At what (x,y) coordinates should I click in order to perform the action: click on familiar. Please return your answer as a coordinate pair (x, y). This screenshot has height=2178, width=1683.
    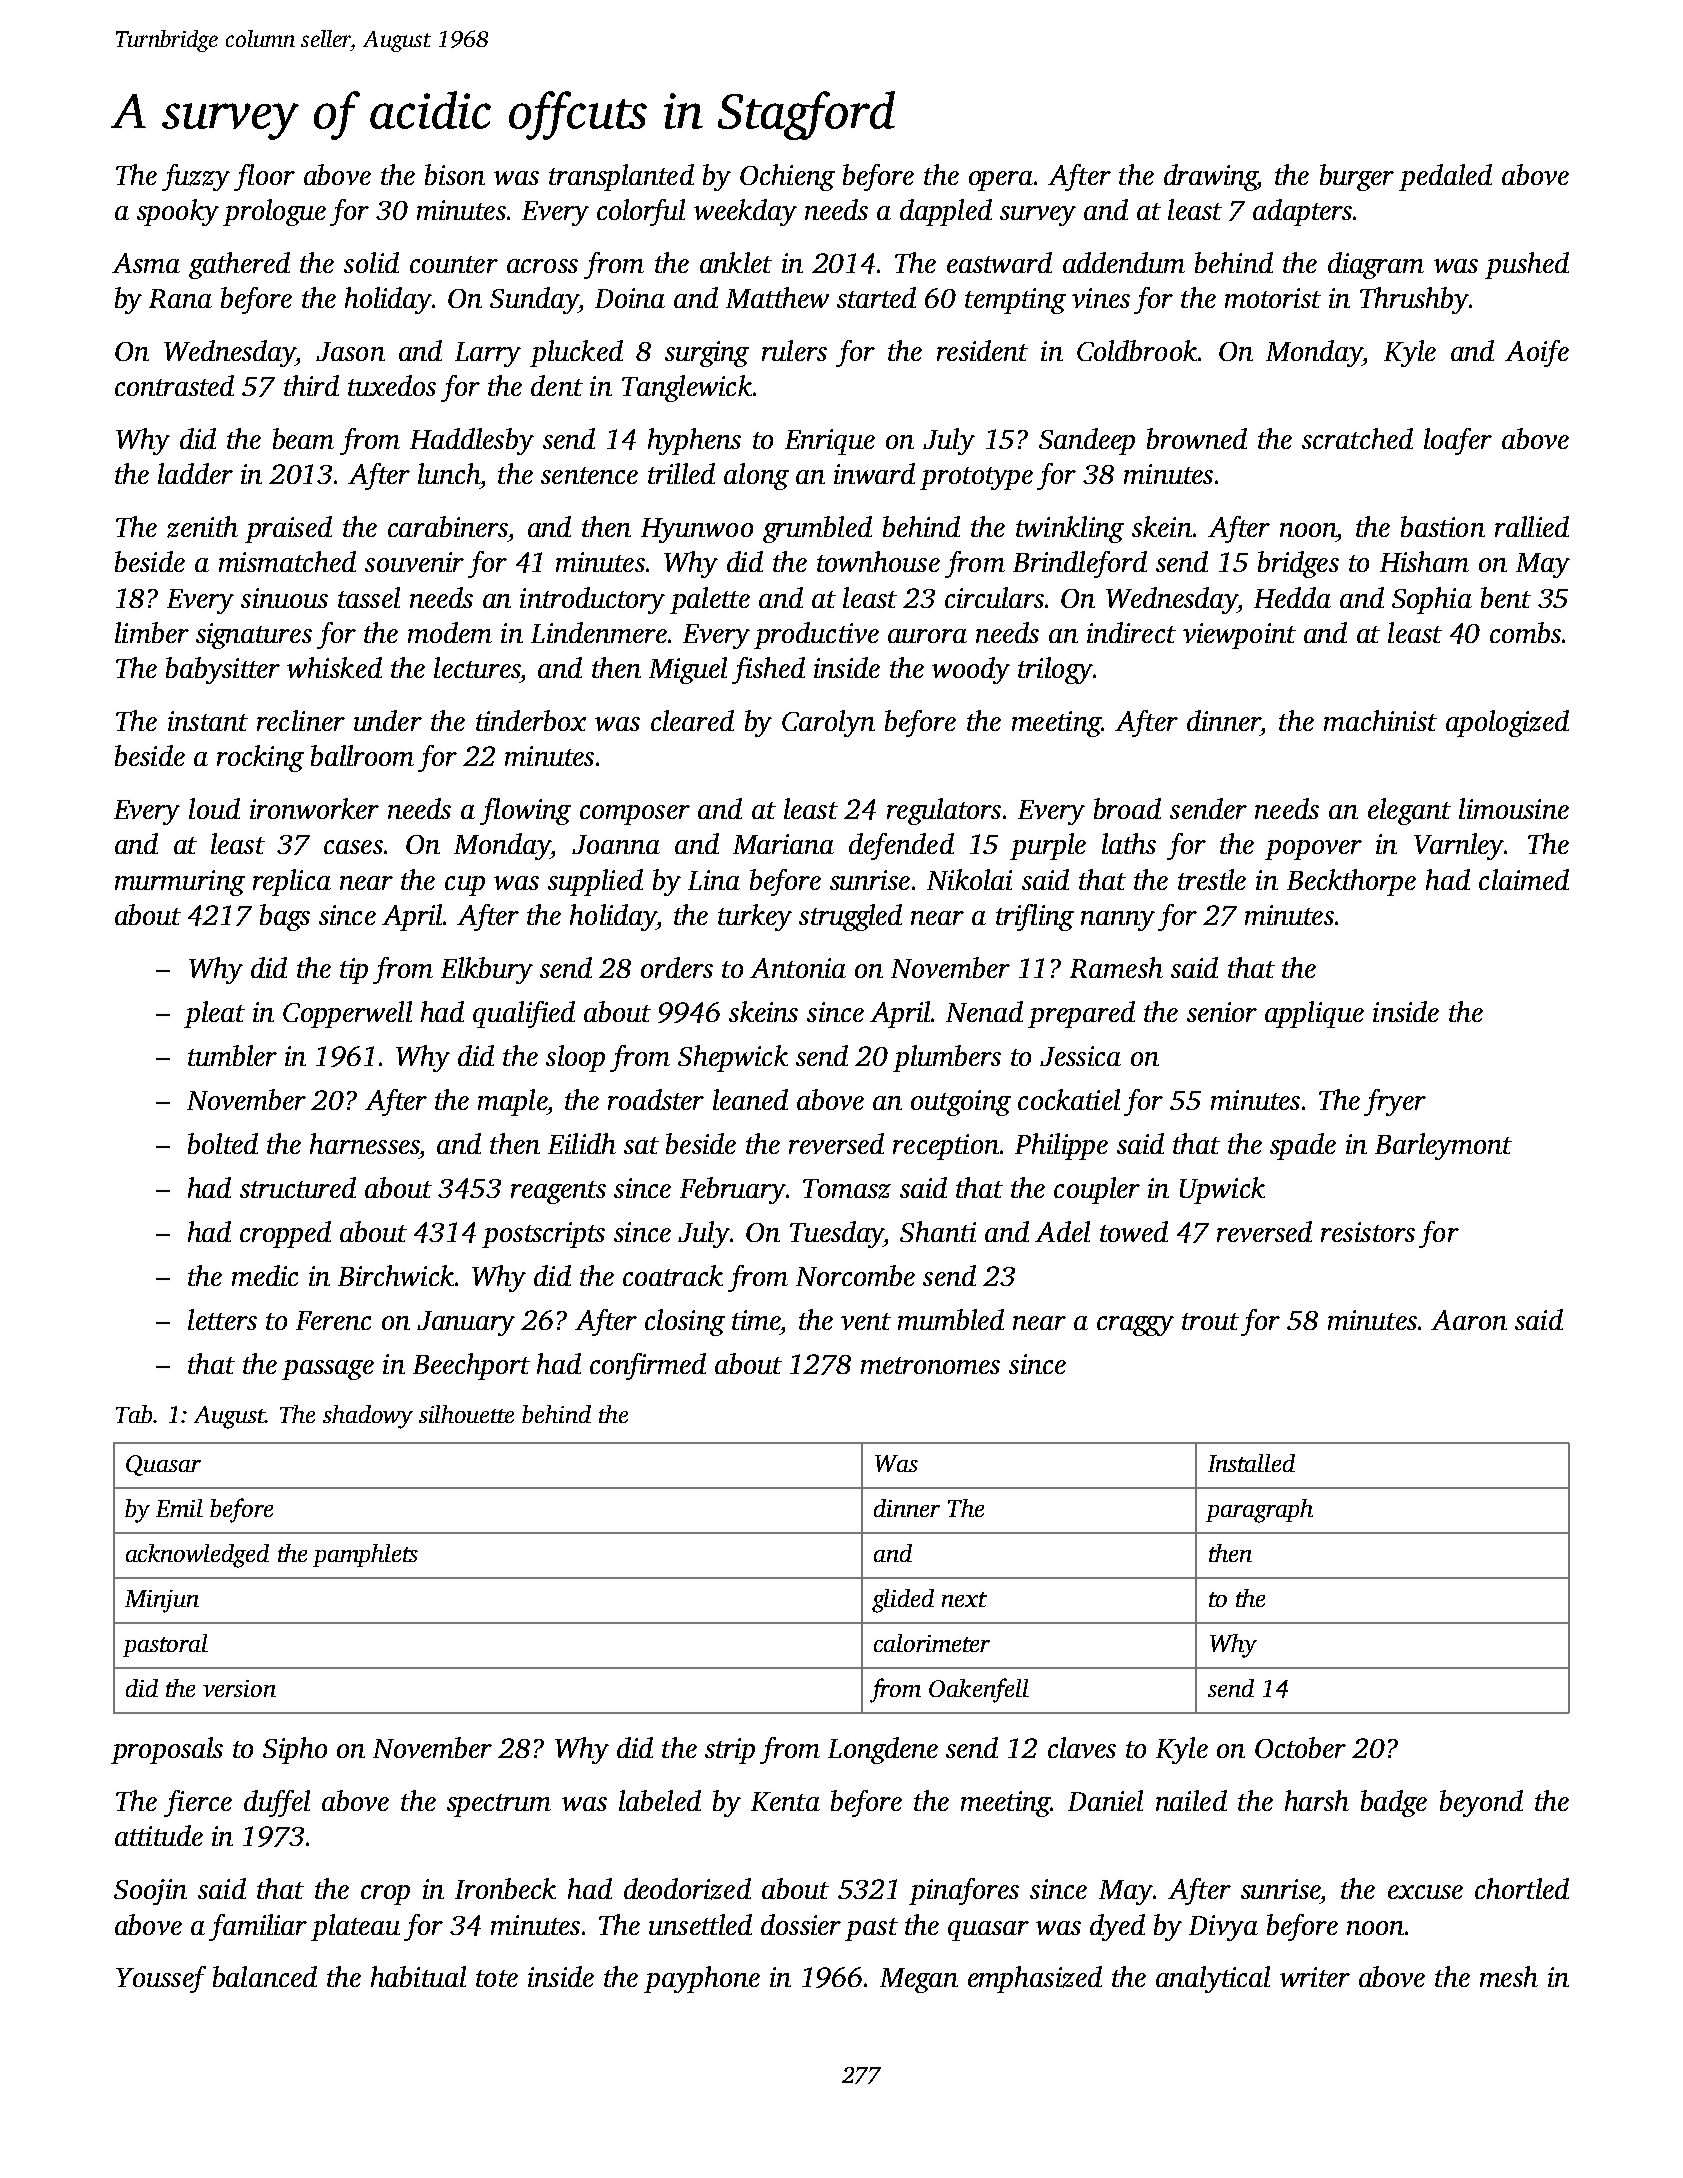
    Looking at the image, I should click on (258, 1927).
